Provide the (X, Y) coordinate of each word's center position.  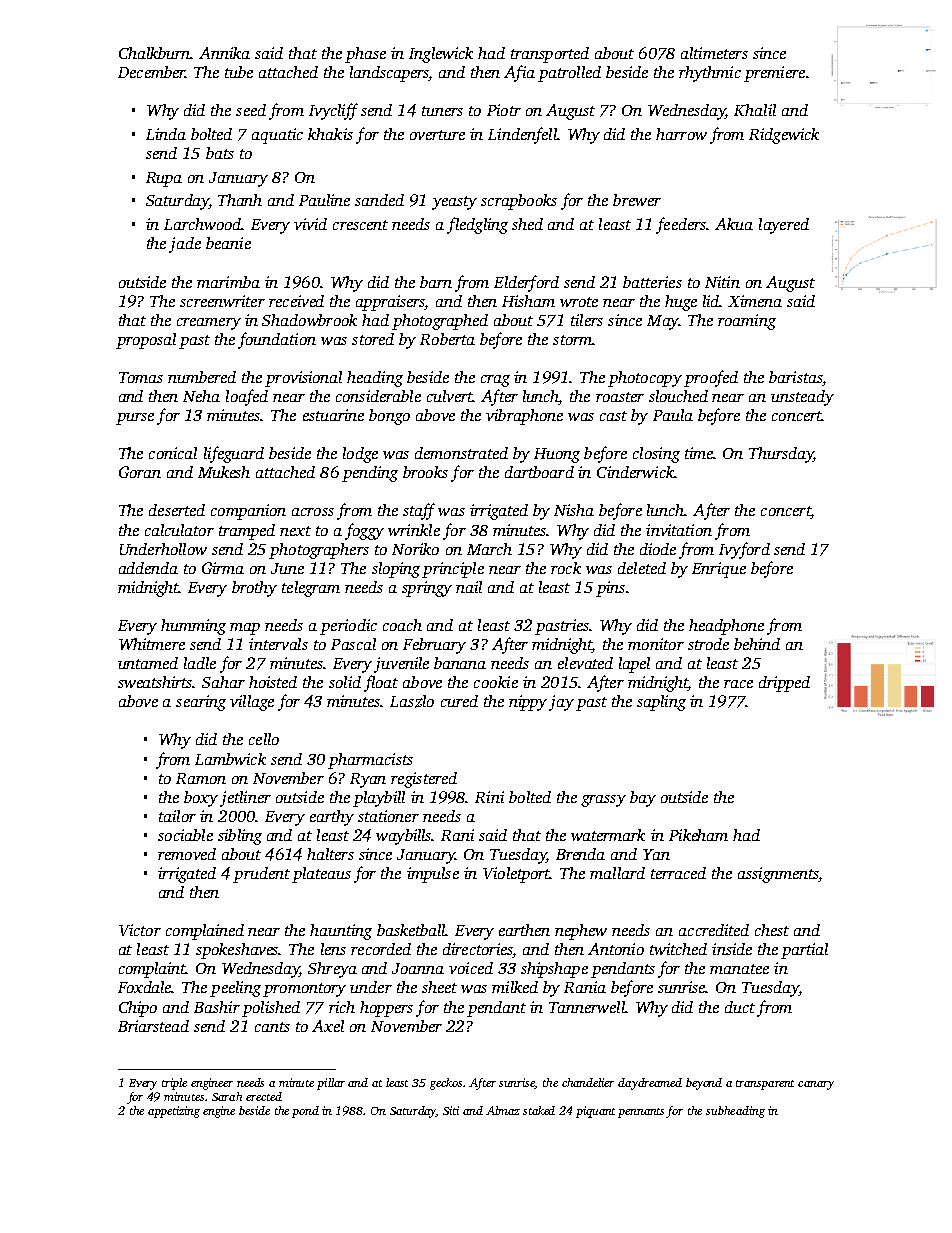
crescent (360, 225)
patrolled (569, 74)
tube (239, 72)
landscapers (389, 74)
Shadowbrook (309, 320)
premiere (774, 74)
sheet (439, 987)
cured (459, 701)
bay (643, 799)
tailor (177, 816)
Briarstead (153, 1026)
